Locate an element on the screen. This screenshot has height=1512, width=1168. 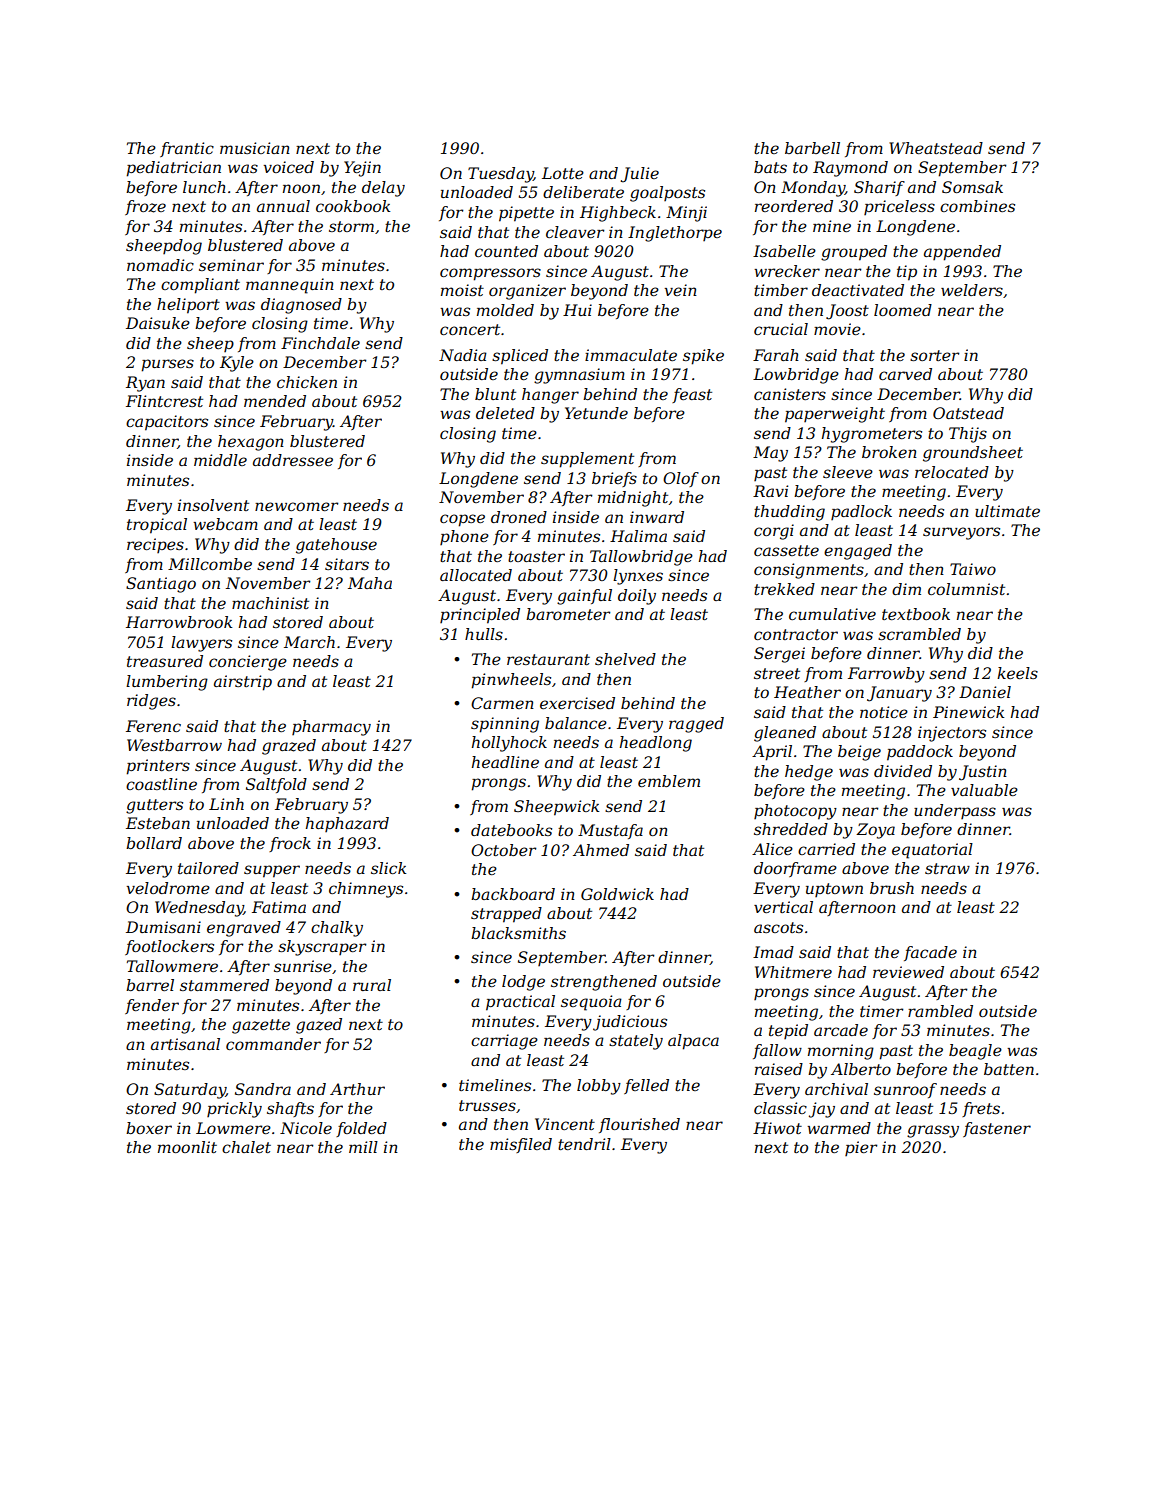
misfiled is located at coordinates (521, 1145).
